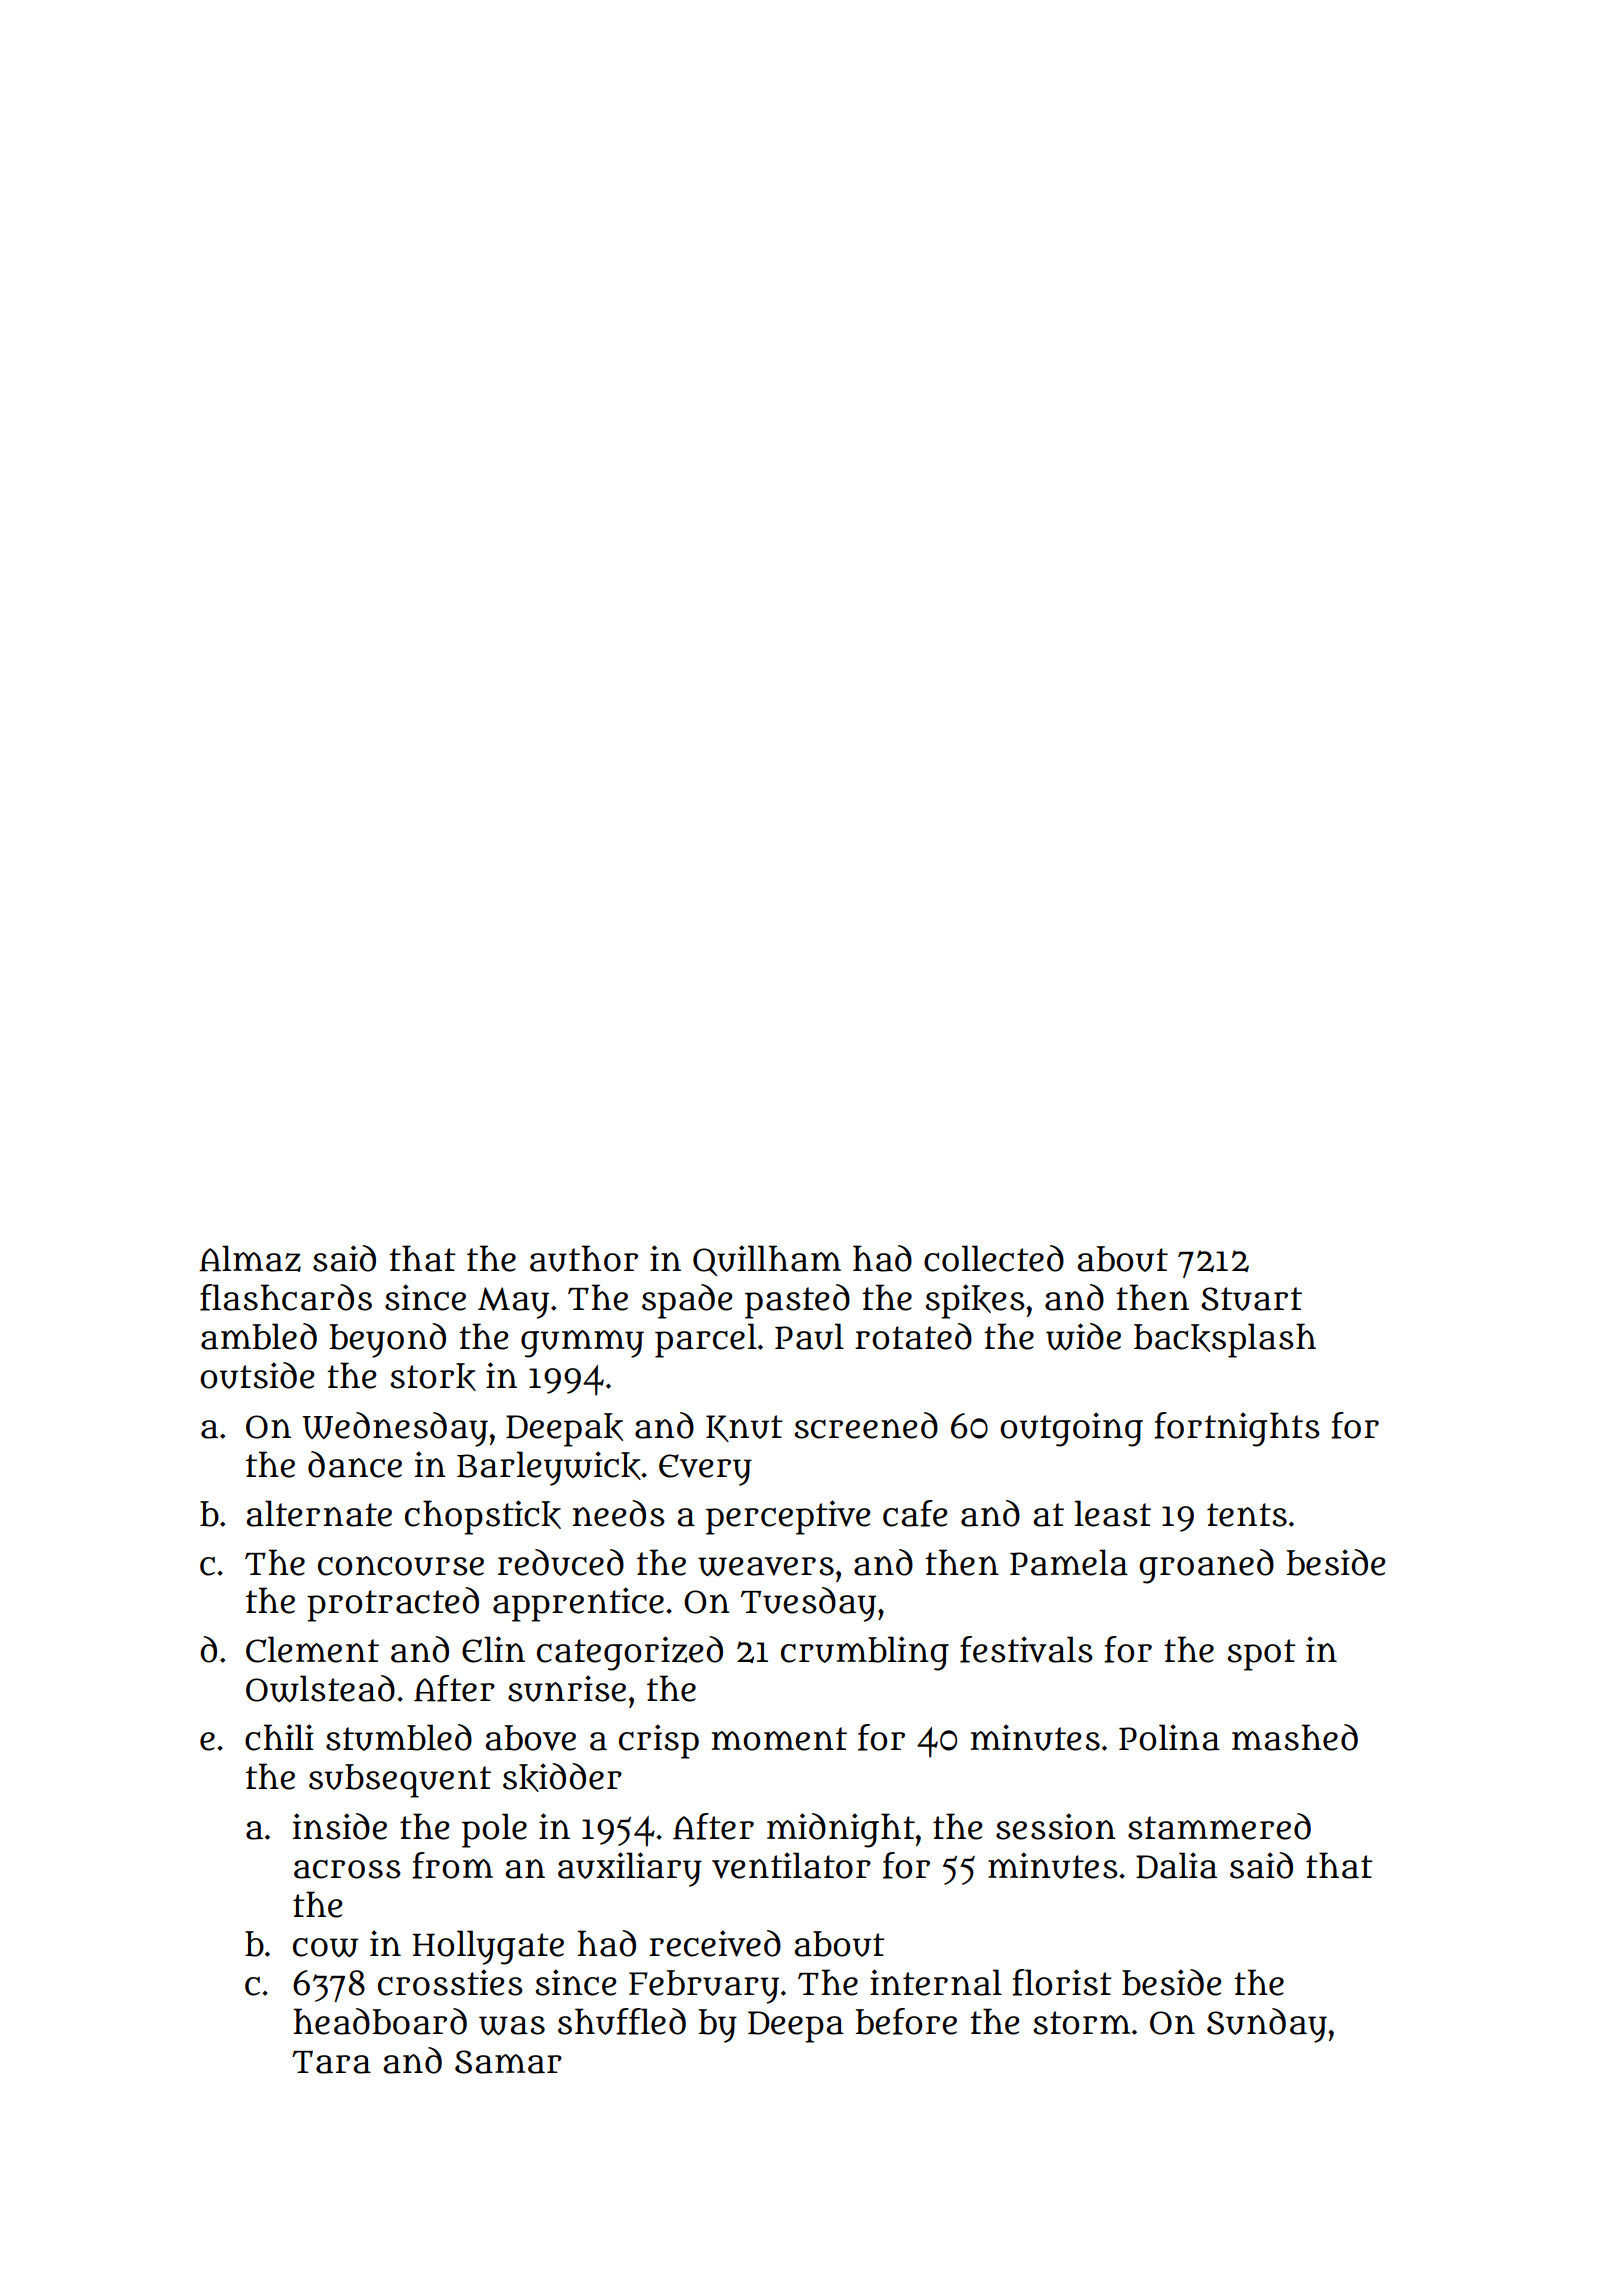 The width and height of the screenshot is (1620, 2292). Describe the element at coordinates (1295, 1737) in the screenshot. I see `mashed` at that location.
